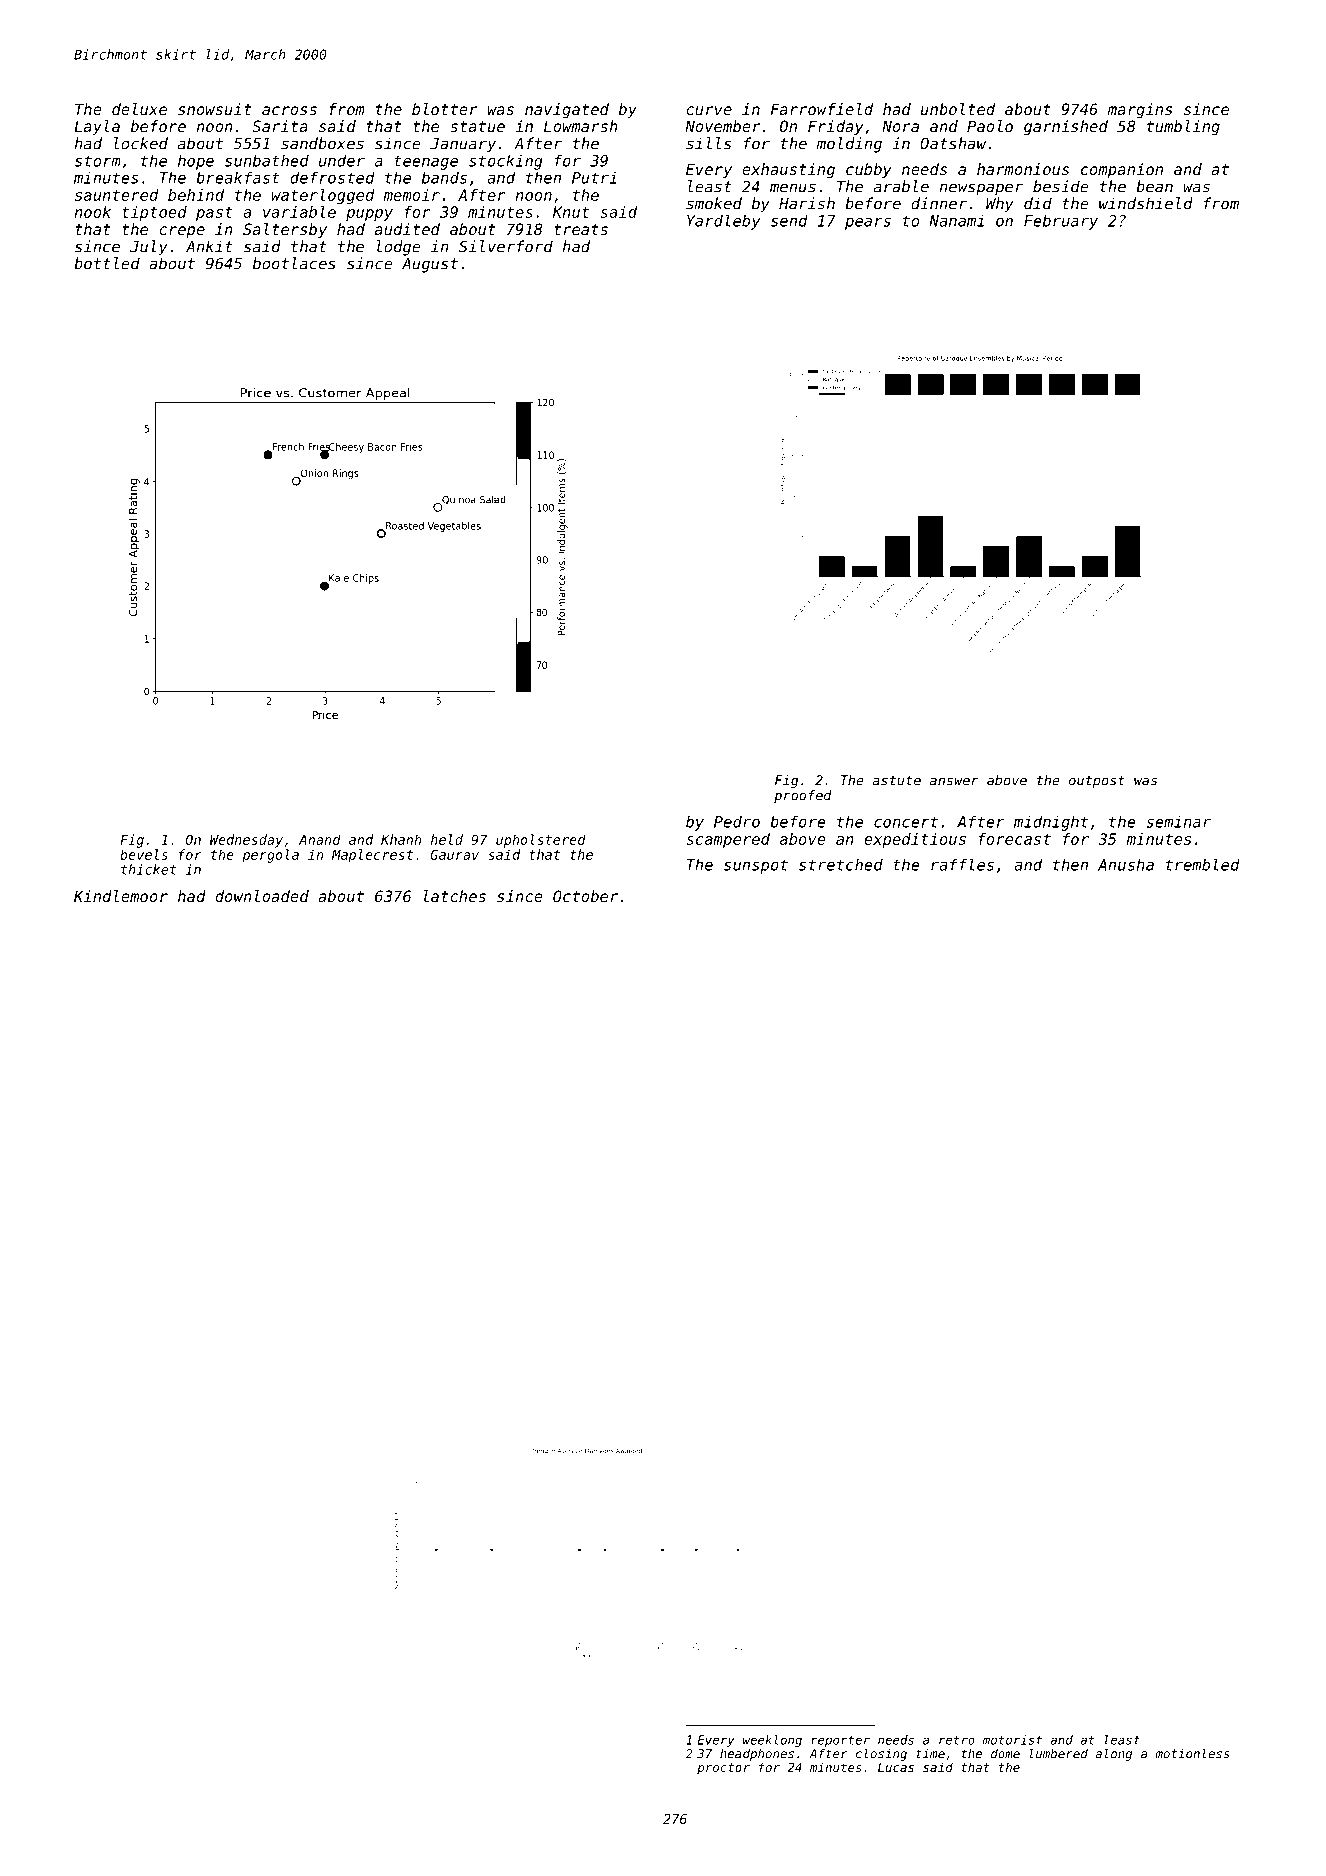 Image resolution: width=1326 pixels, height=1876 pixels. Describe the element at coordinates (822, 109) in the image. I see `Farrowfield` at that location.
